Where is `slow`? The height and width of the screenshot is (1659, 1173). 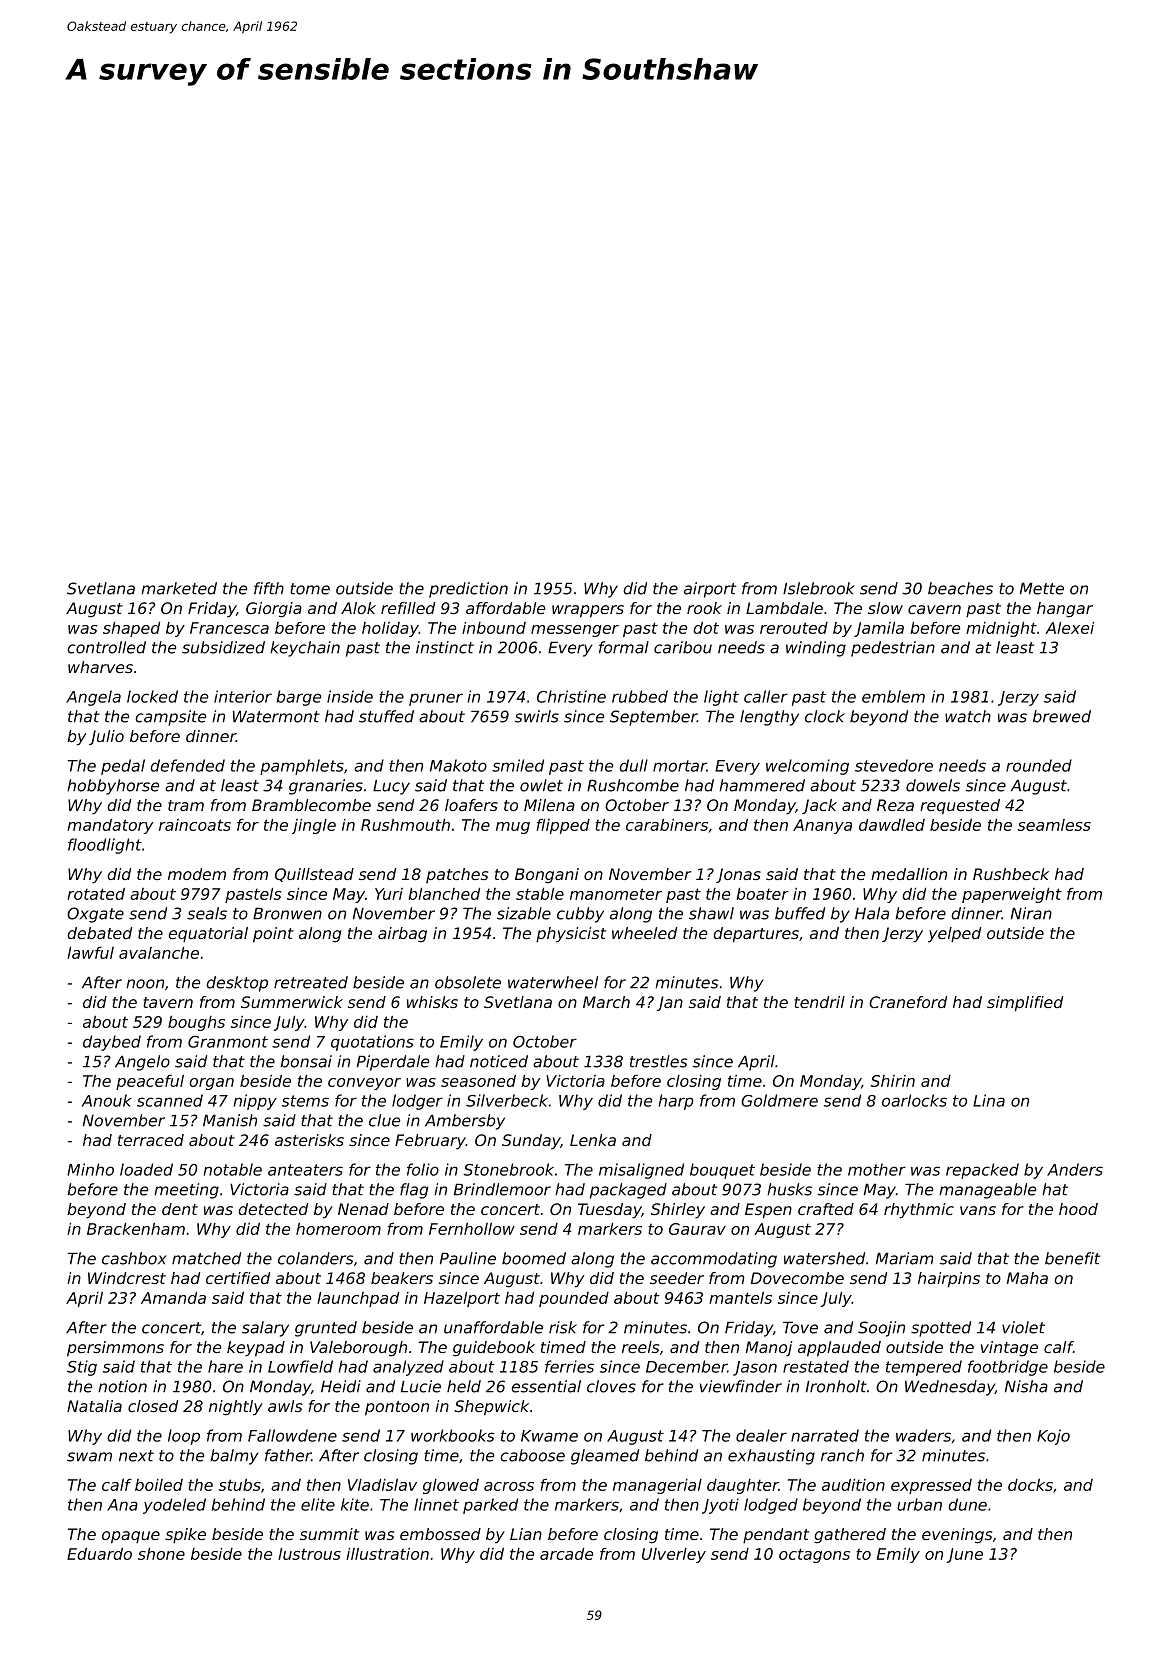
slow is located at coordinates (885, 608).
